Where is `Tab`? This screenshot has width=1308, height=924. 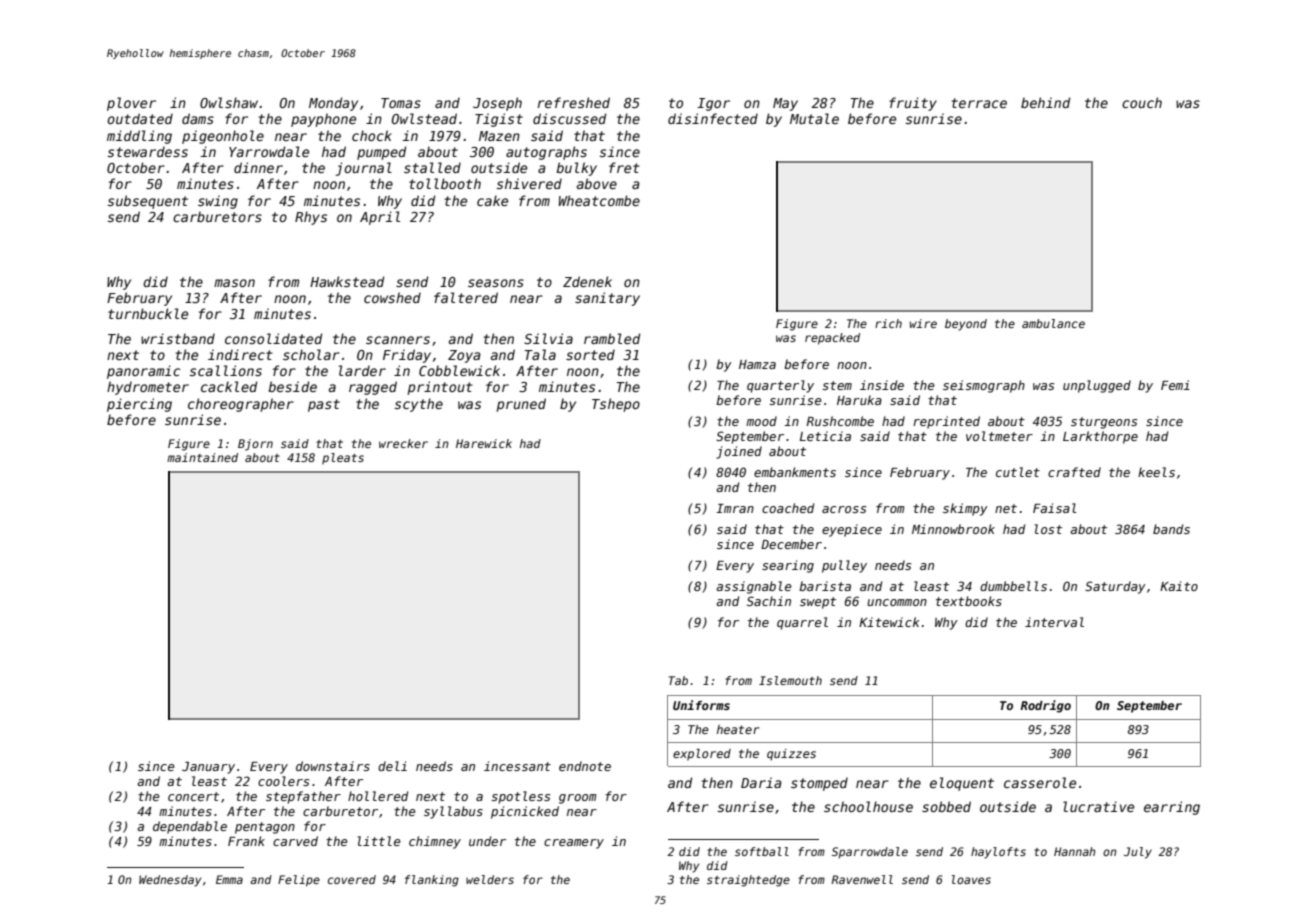 Tab is located at coordinates (678, 680).
